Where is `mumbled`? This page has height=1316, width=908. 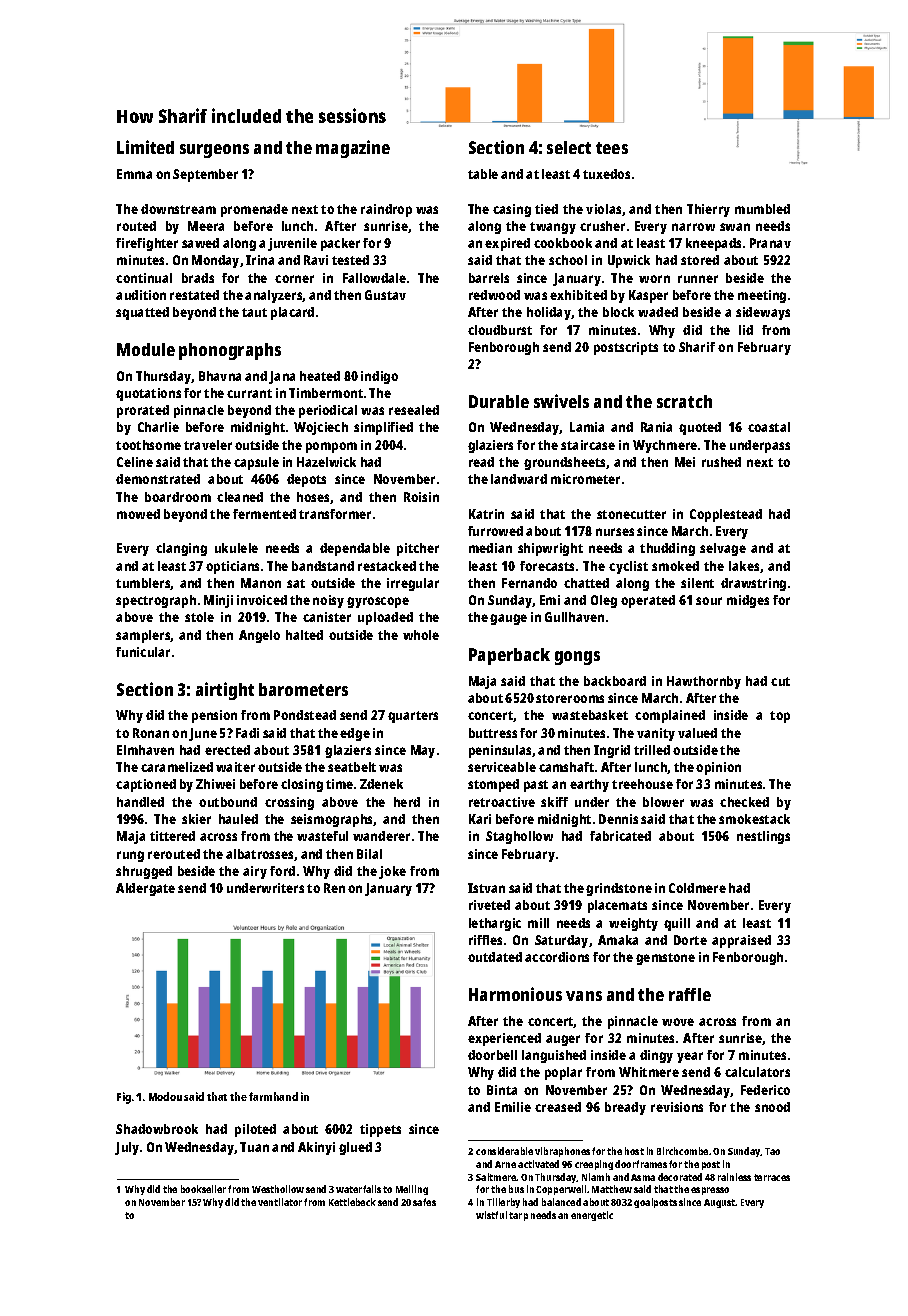 mumbled is located at coordinates (762, 209).
